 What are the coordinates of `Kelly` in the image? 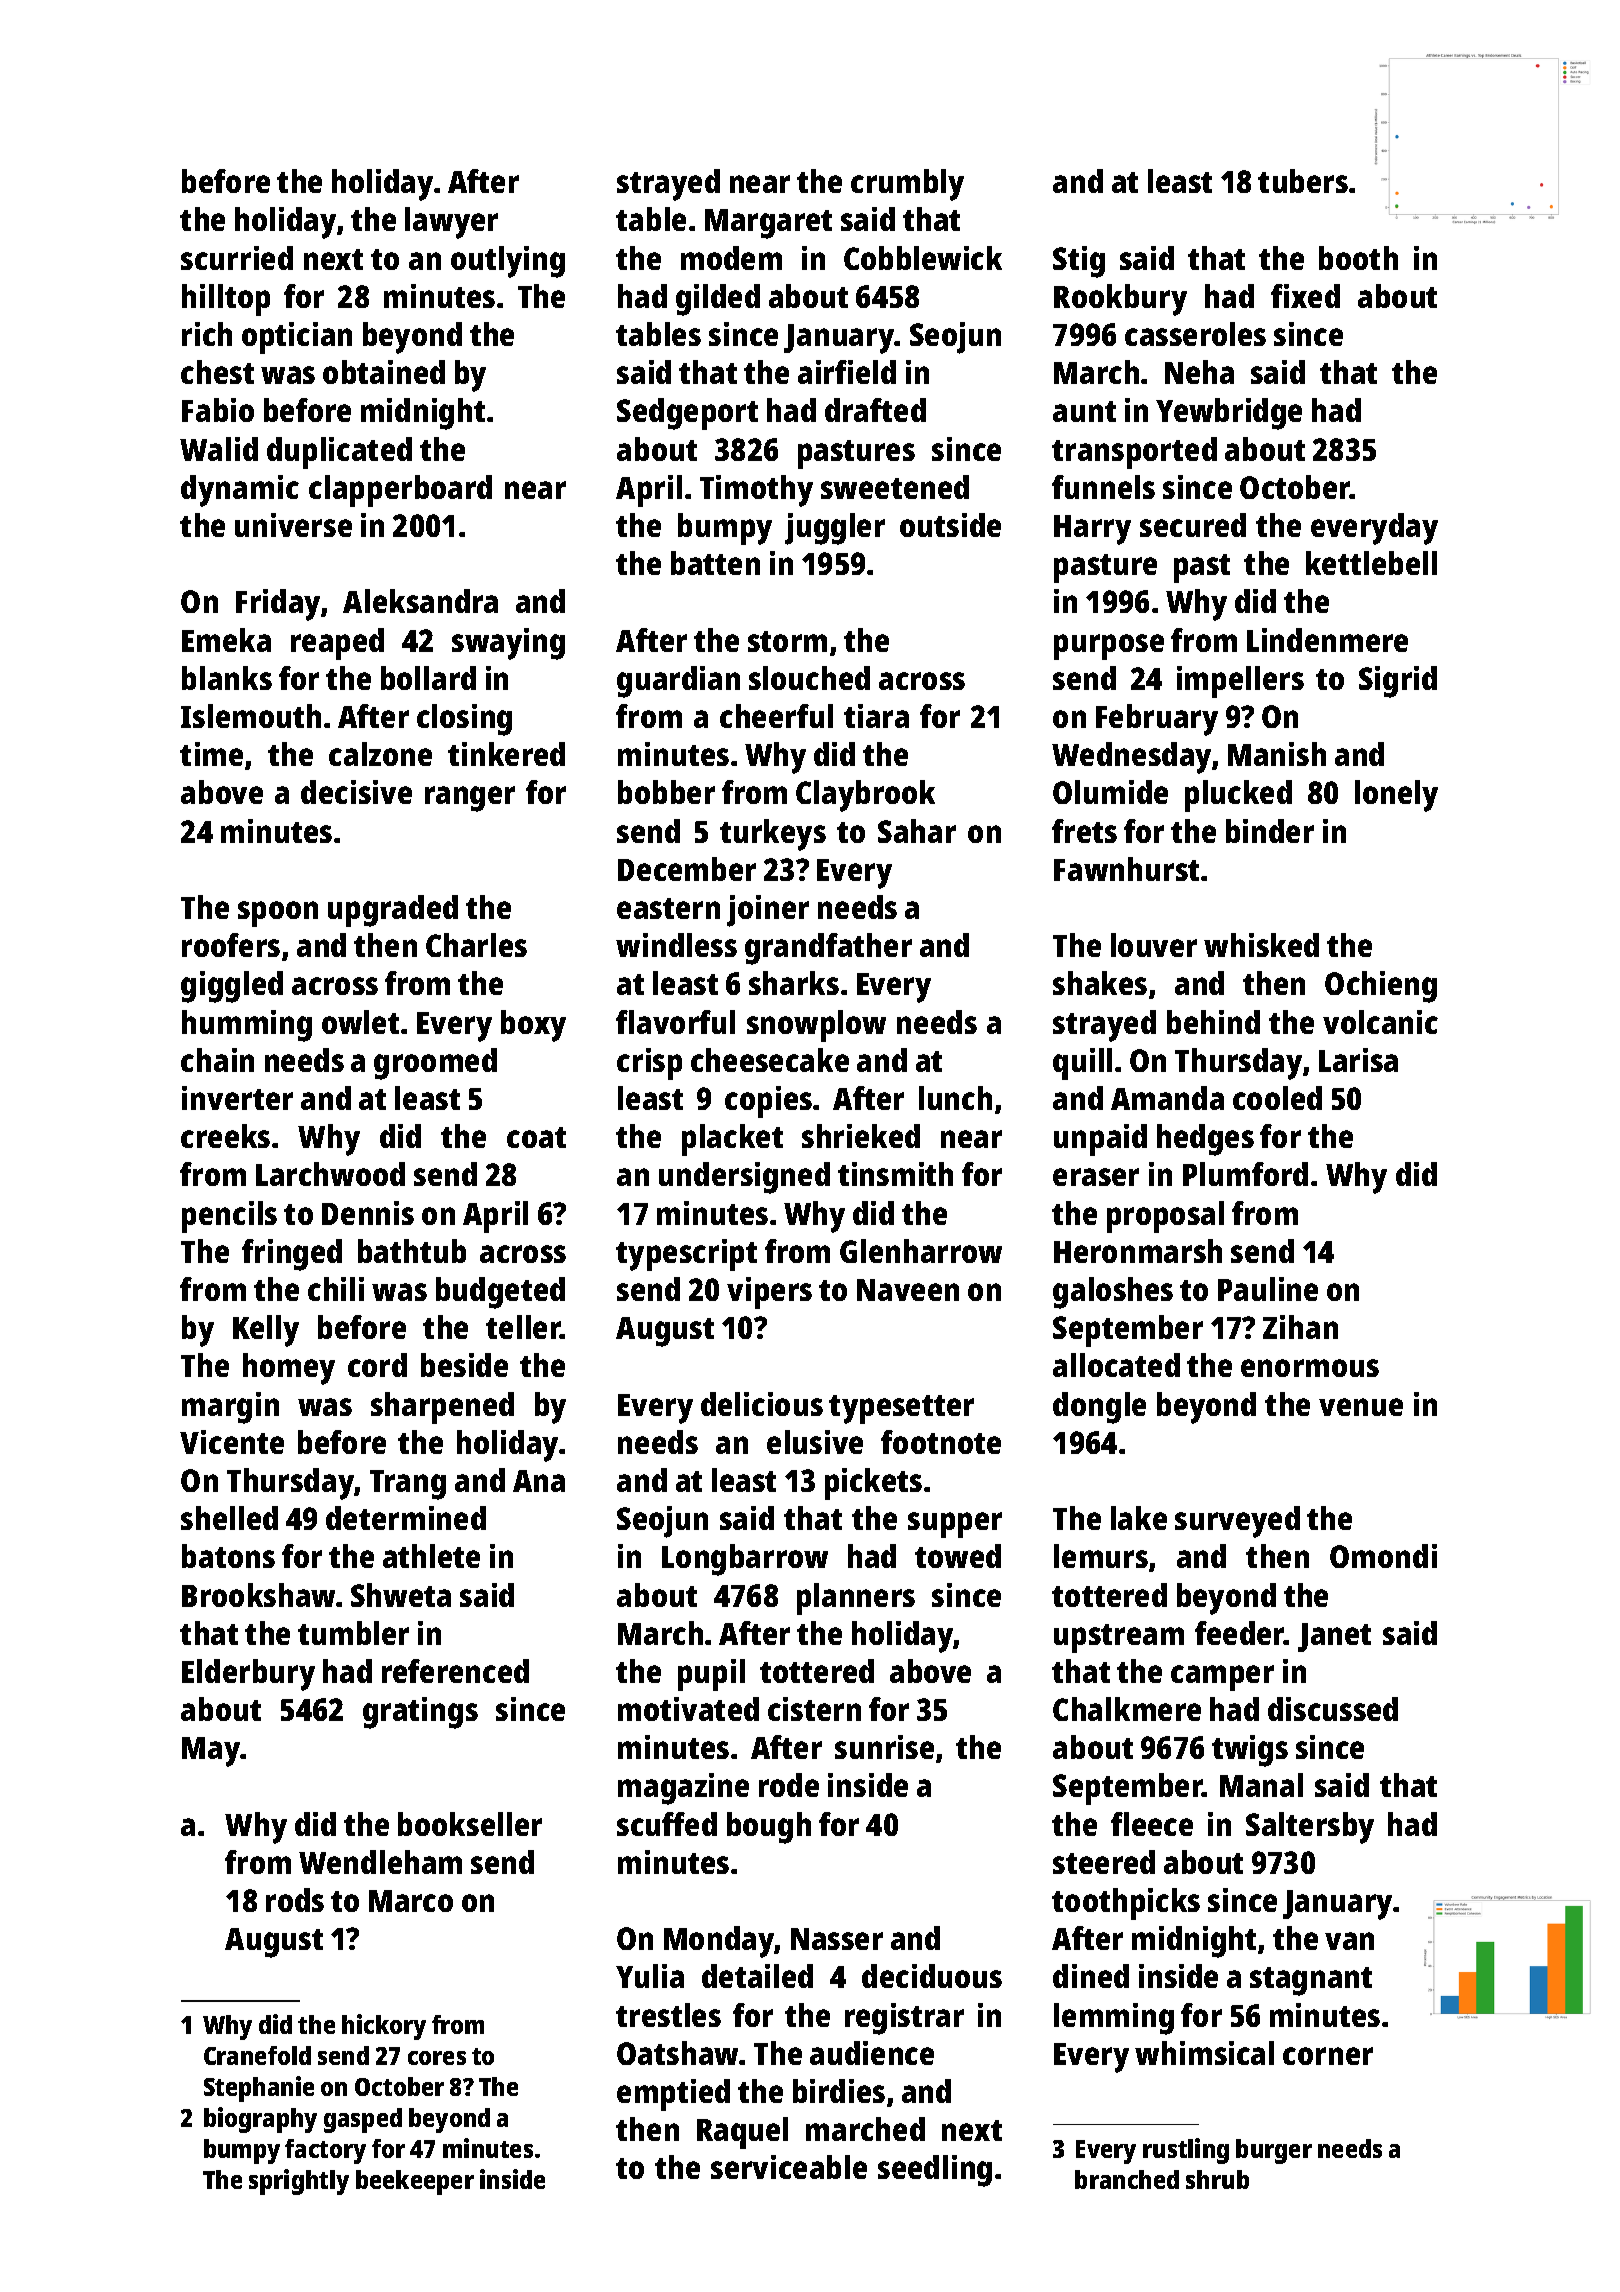 It's located at (266, 1331).
